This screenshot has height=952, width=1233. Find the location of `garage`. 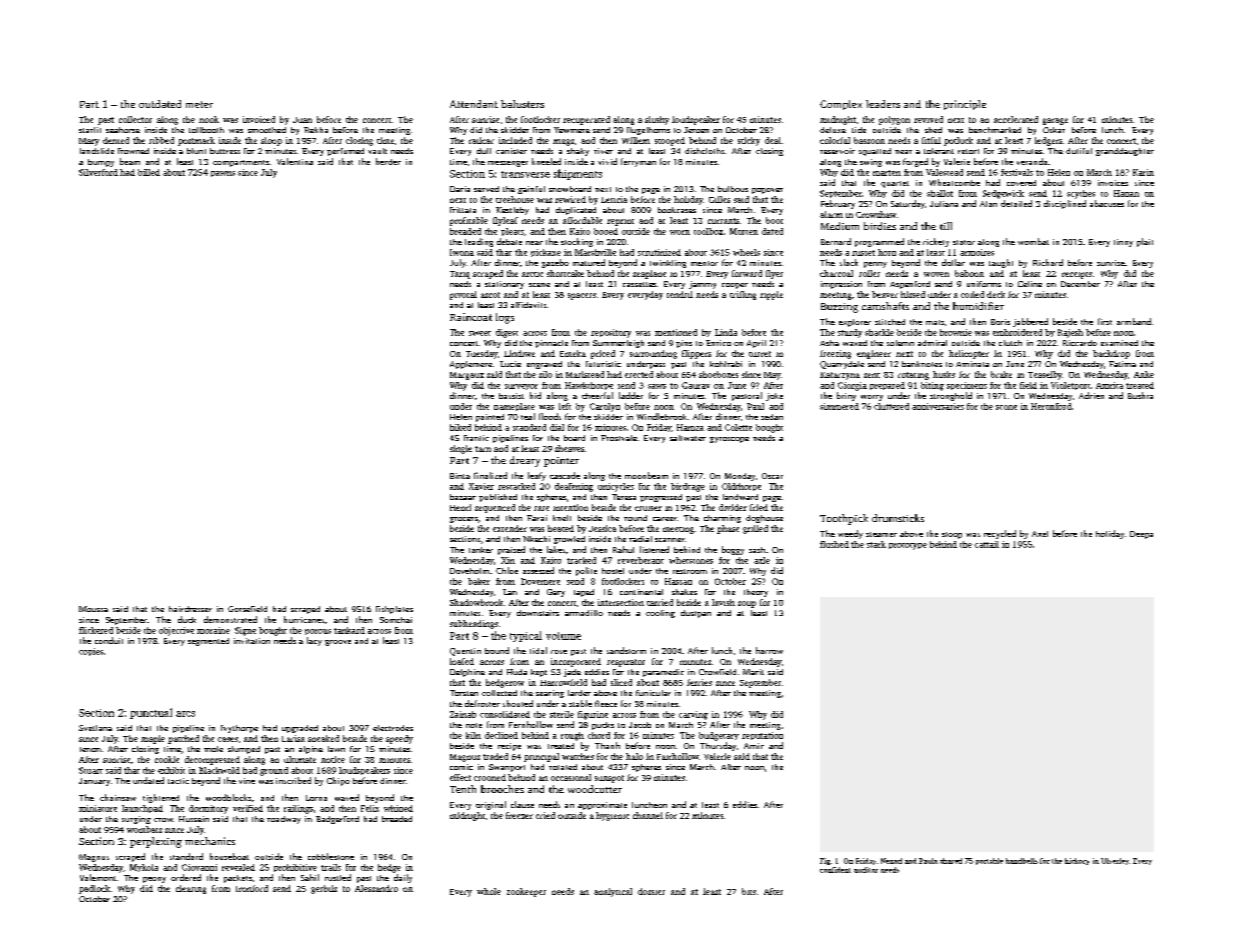

garage is located at coordinates (1055, 121).
